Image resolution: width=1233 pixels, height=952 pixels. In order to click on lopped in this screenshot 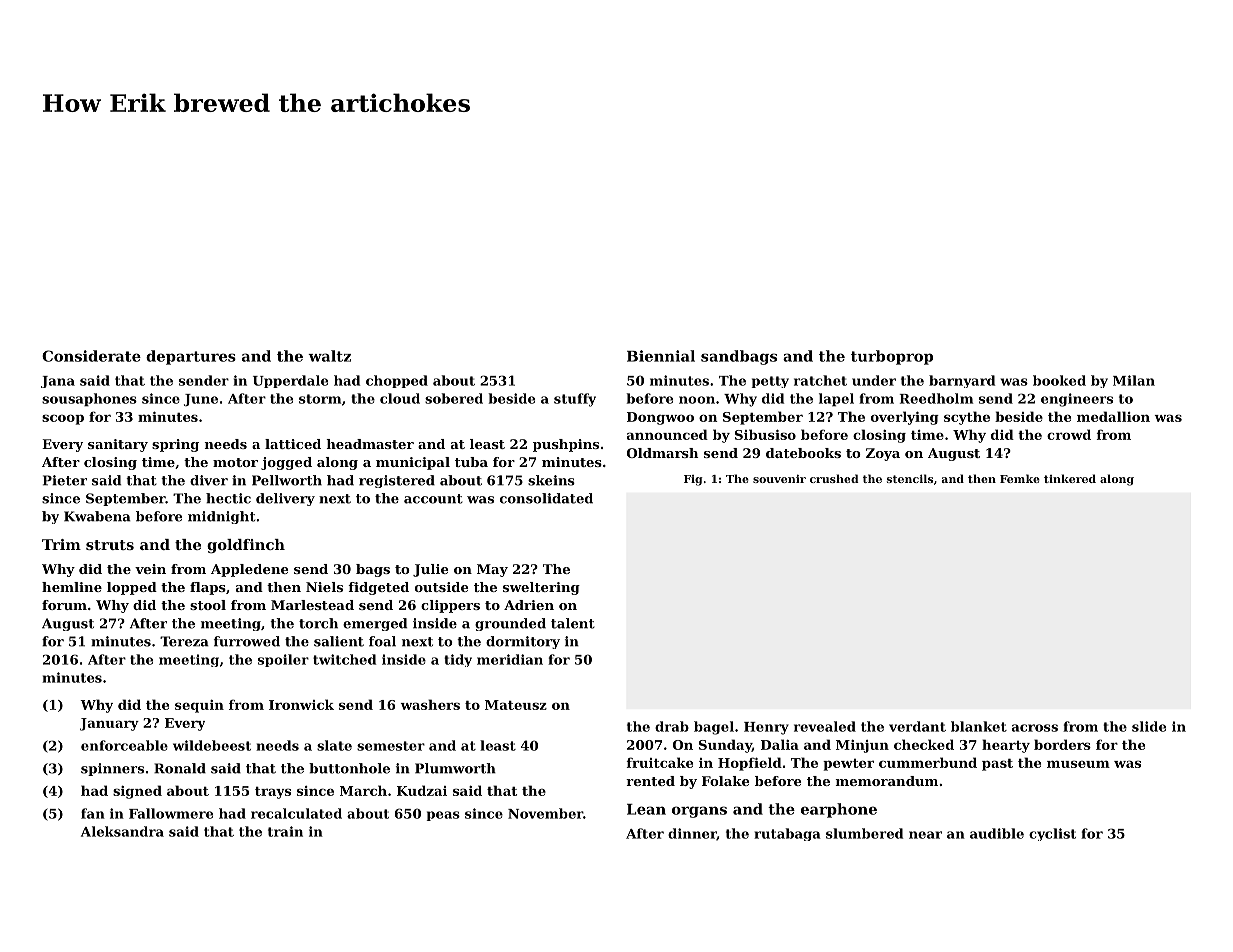, I will do `click(132, 588)`.
